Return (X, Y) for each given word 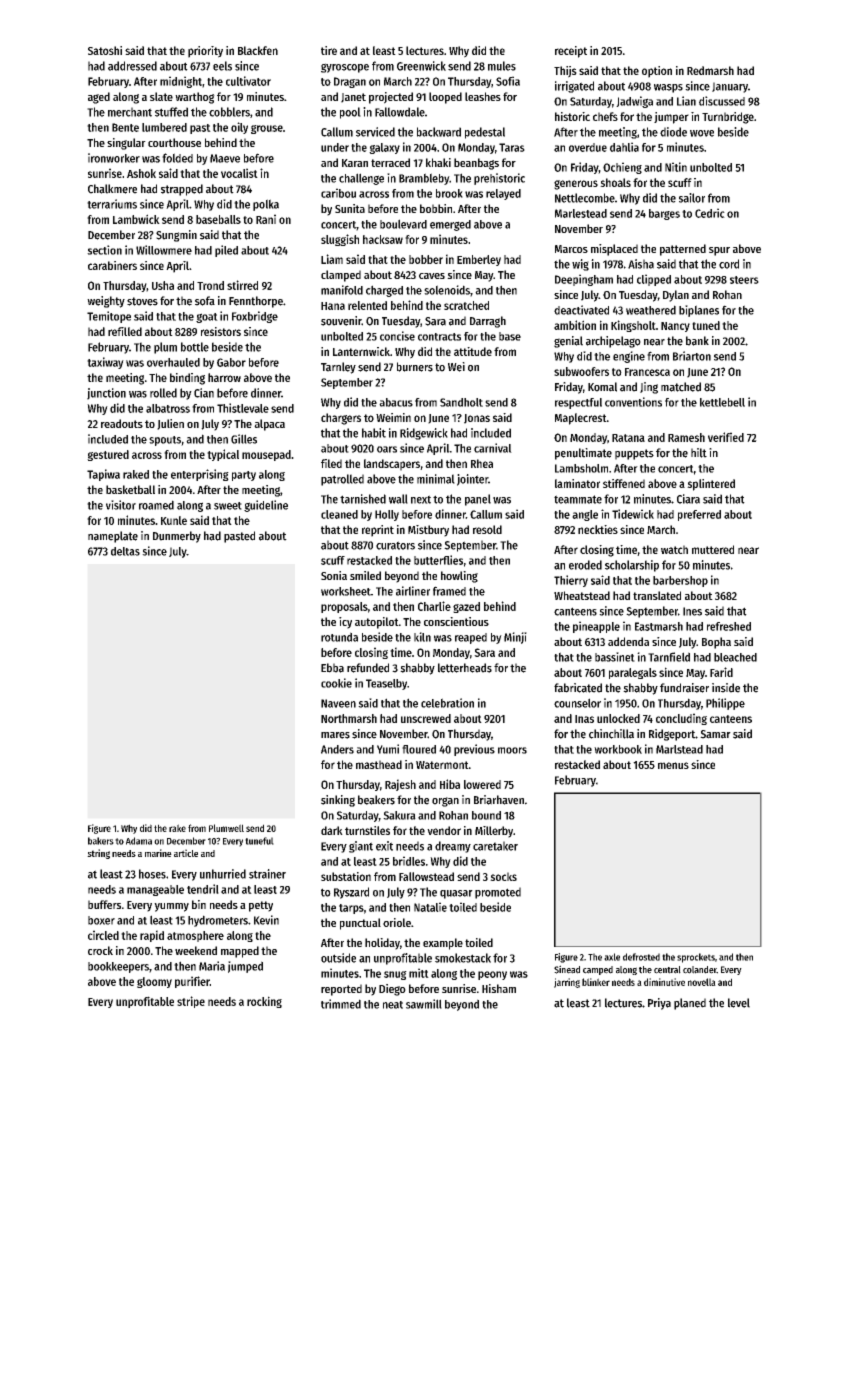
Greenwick (421, 66)
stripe (191, 1002)
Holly (387, 515)
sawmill (424, 1004)
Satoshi (105, 50)
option (657, 72)
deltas (125, 551)
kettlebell (722, 402)
